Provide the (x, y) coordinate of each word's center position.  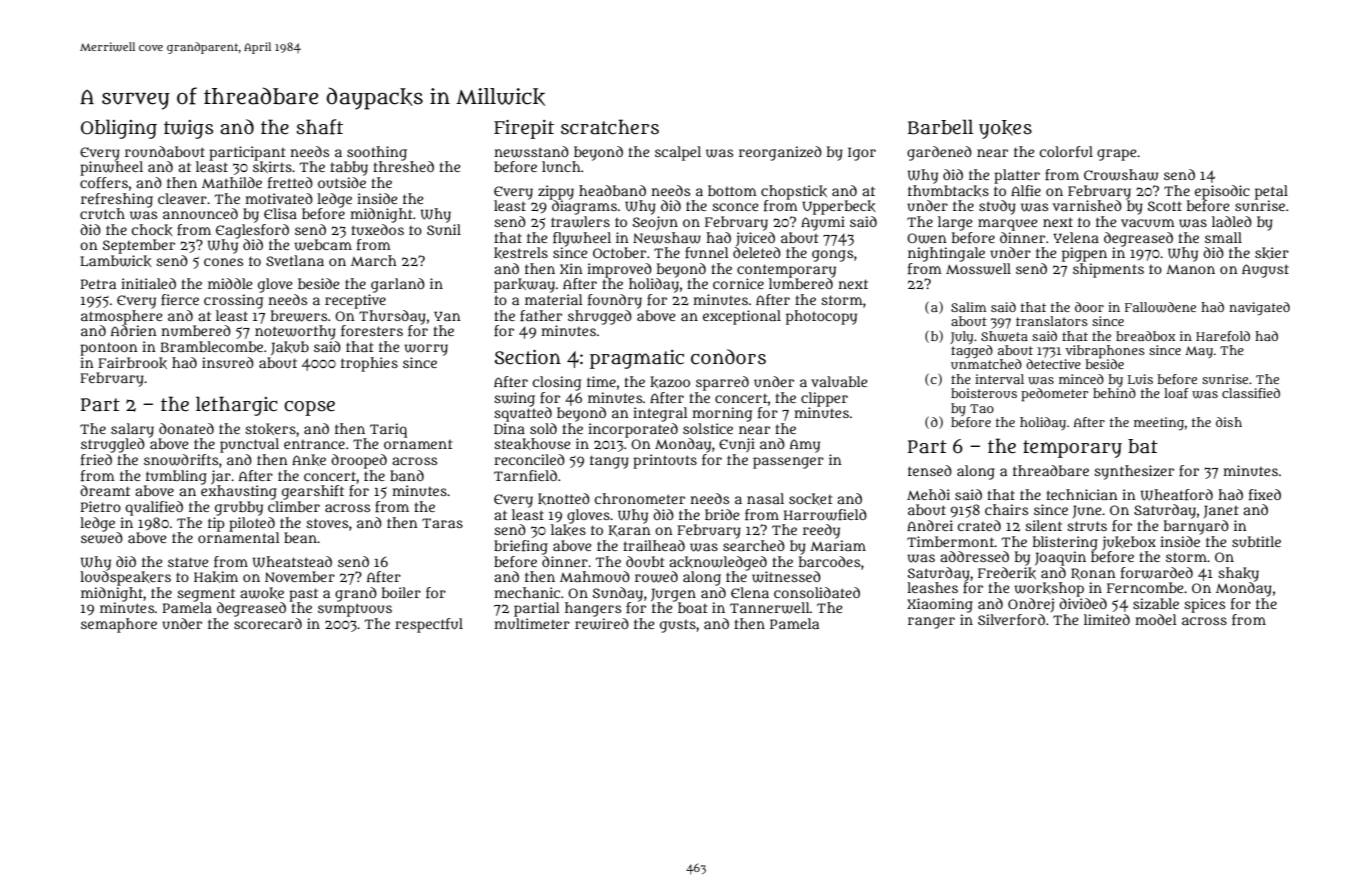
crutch (102, 213)
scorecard (268, 623)
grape (1117, 155)
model (1156, 619)
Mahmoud (595, 576)
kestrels (521, 253)
